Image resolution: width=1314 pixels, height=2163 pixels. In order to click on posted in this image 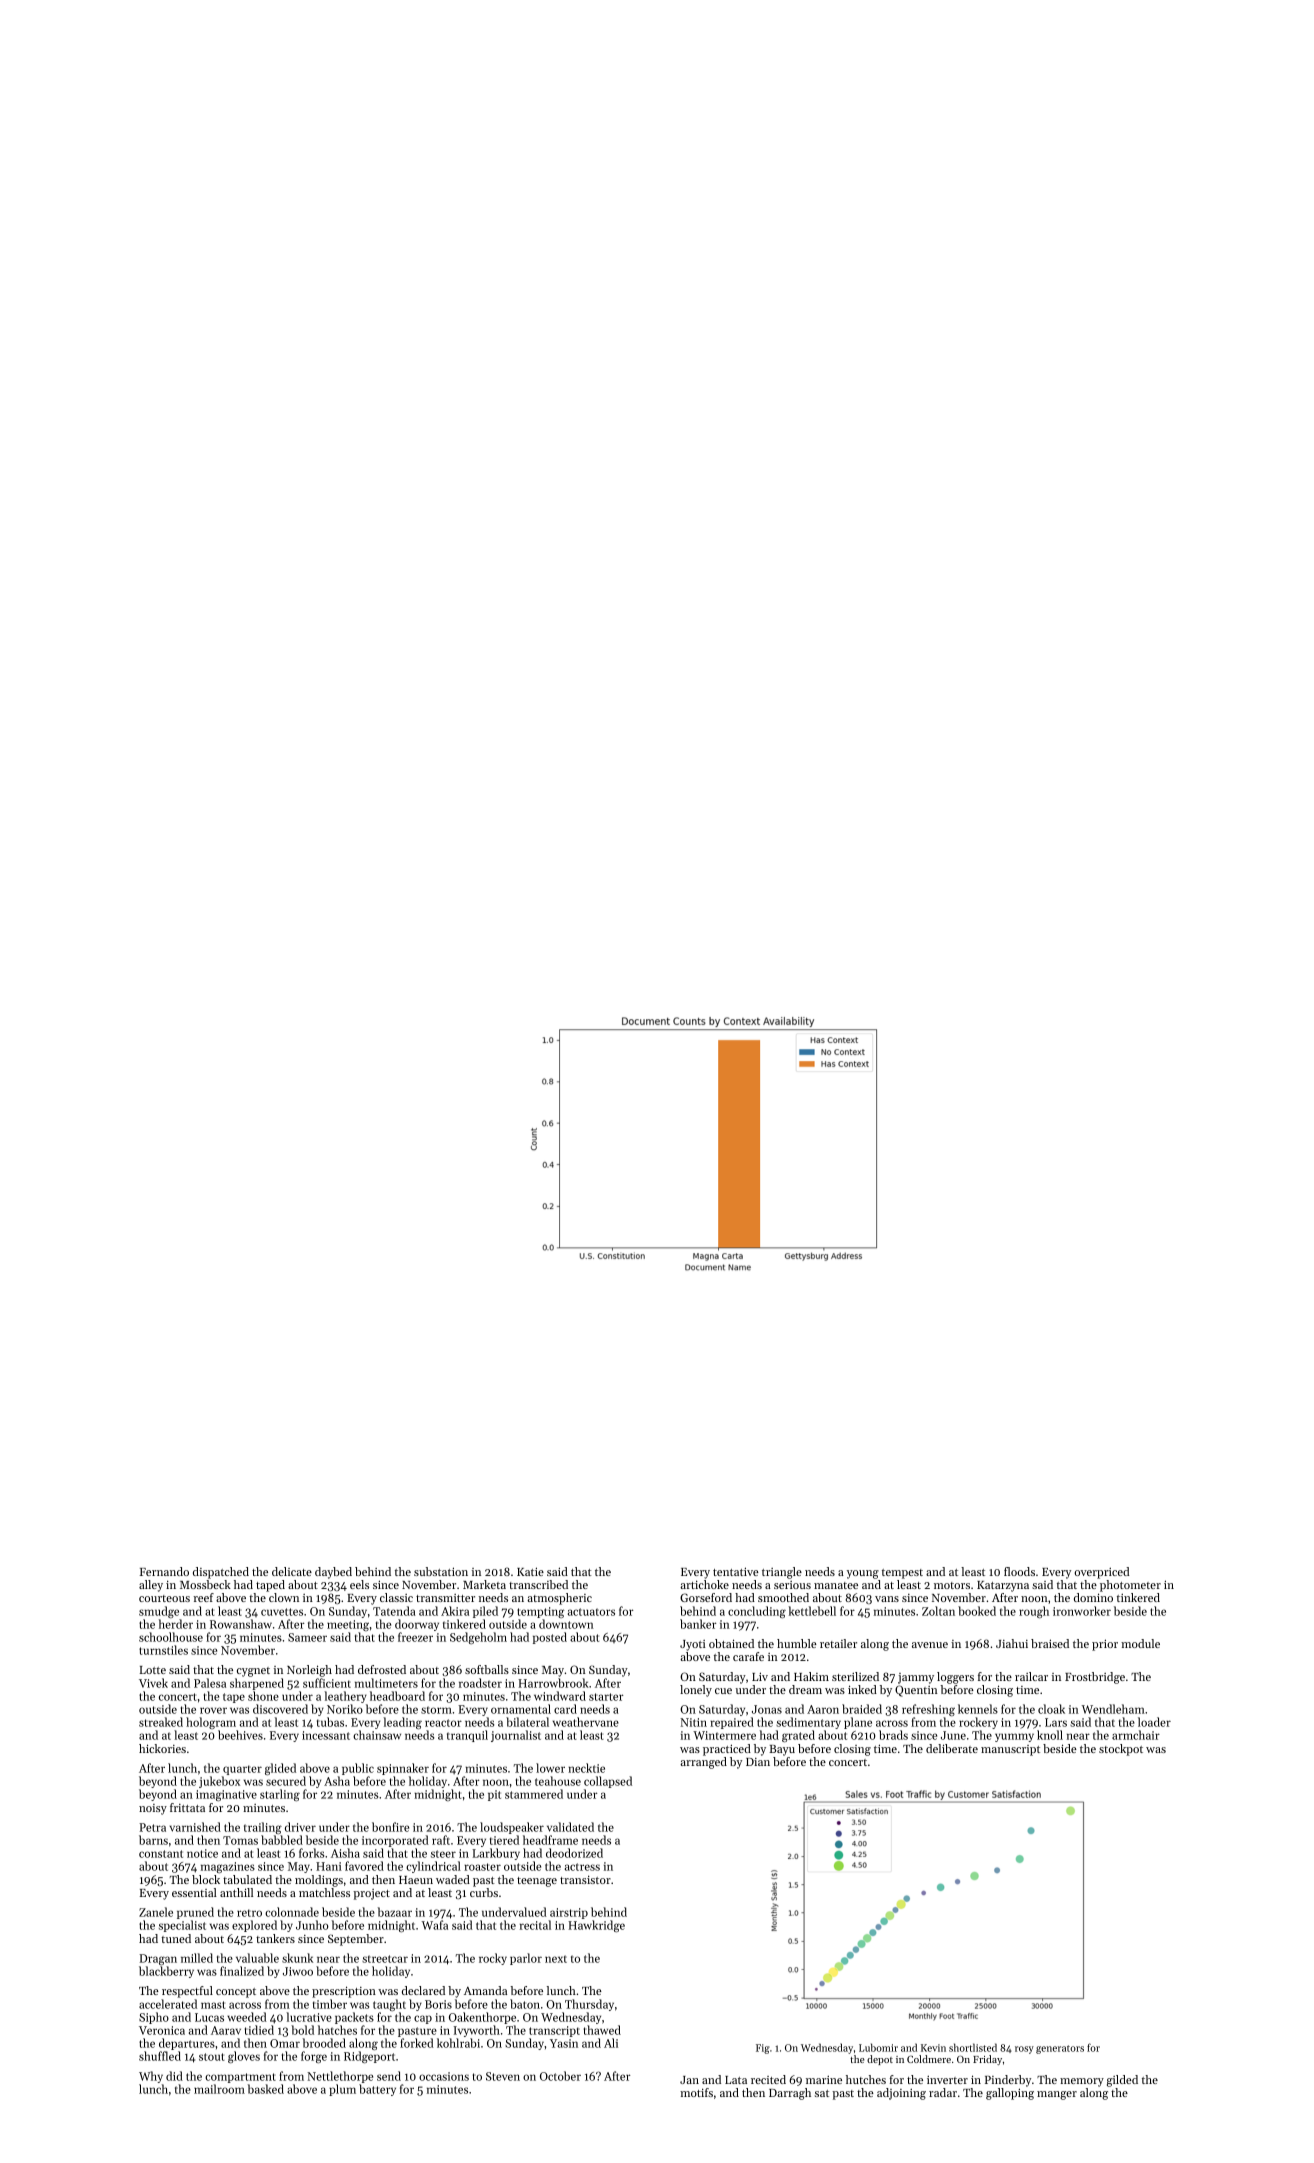, I will do `click(550, 1638)`.
